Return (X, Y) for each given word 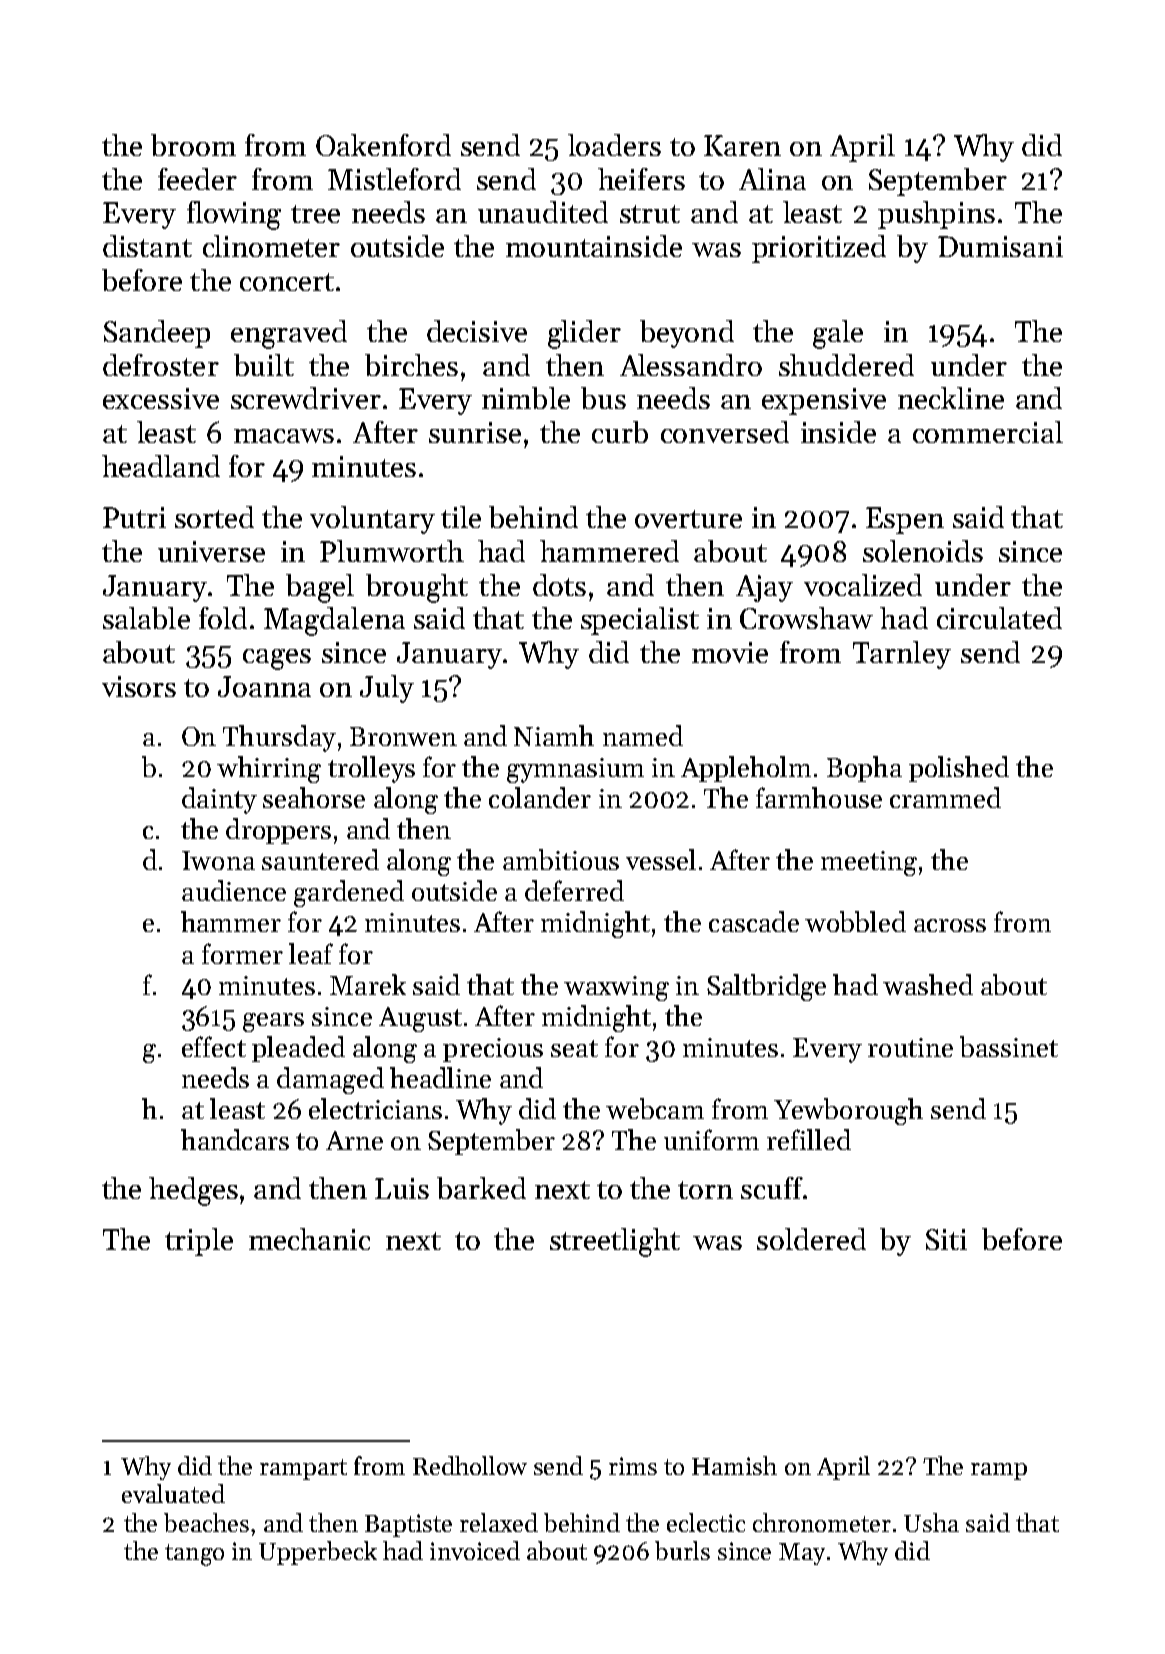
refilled (809, 1139)
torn (705, 1190)
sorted (214, 517)
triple (199, 1242)
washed (928, 984)
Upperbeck (318, 1553)
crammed (945, 797)
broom (193, 145)
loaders (614, 145)
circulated (999, 618)
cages (277, 659)
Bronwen (403, 736)
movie (730, 652)
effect (214, 1046)
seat (574, 1048)
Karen (742, 145)
